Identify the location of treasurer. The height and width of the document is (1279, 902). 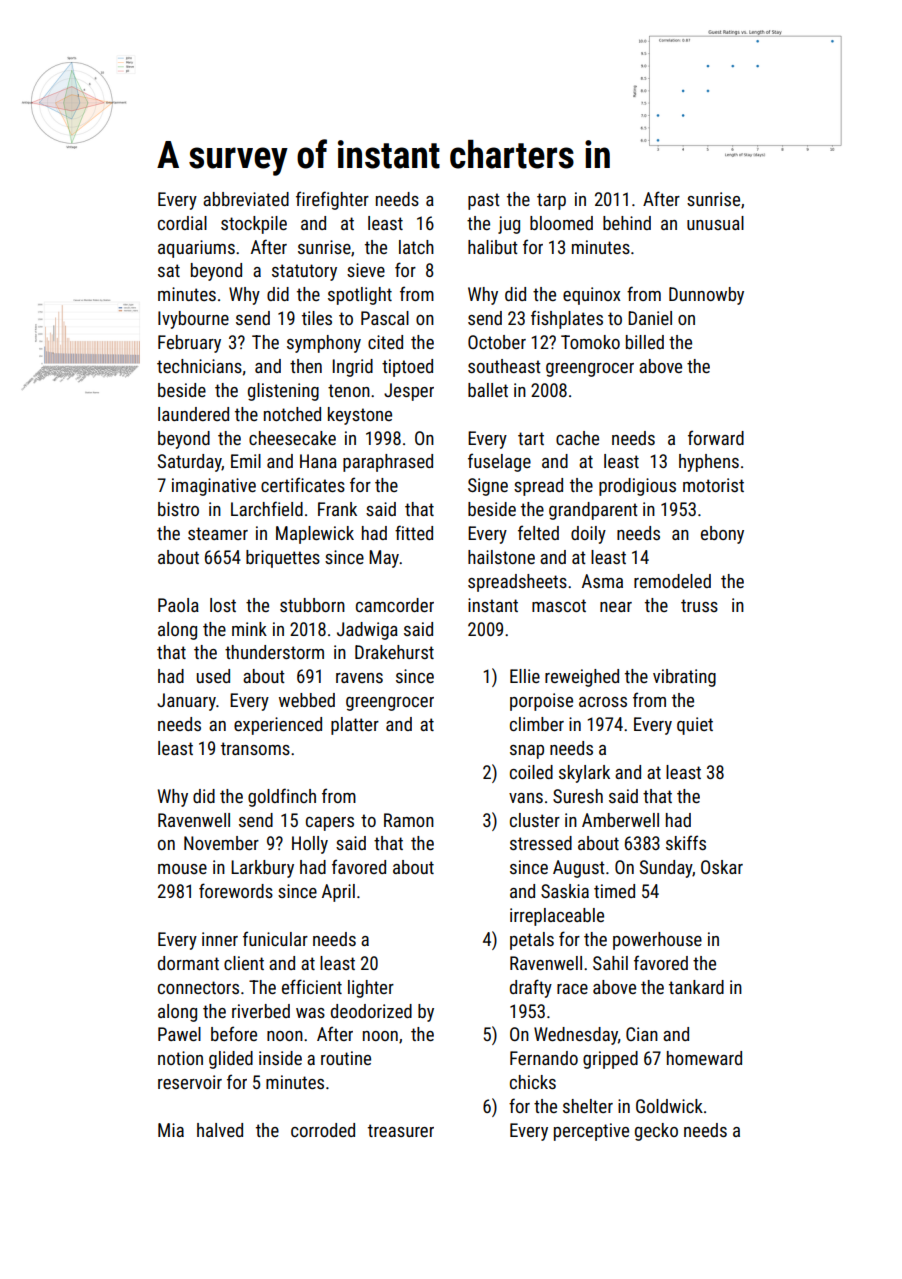
(401, 1130).
